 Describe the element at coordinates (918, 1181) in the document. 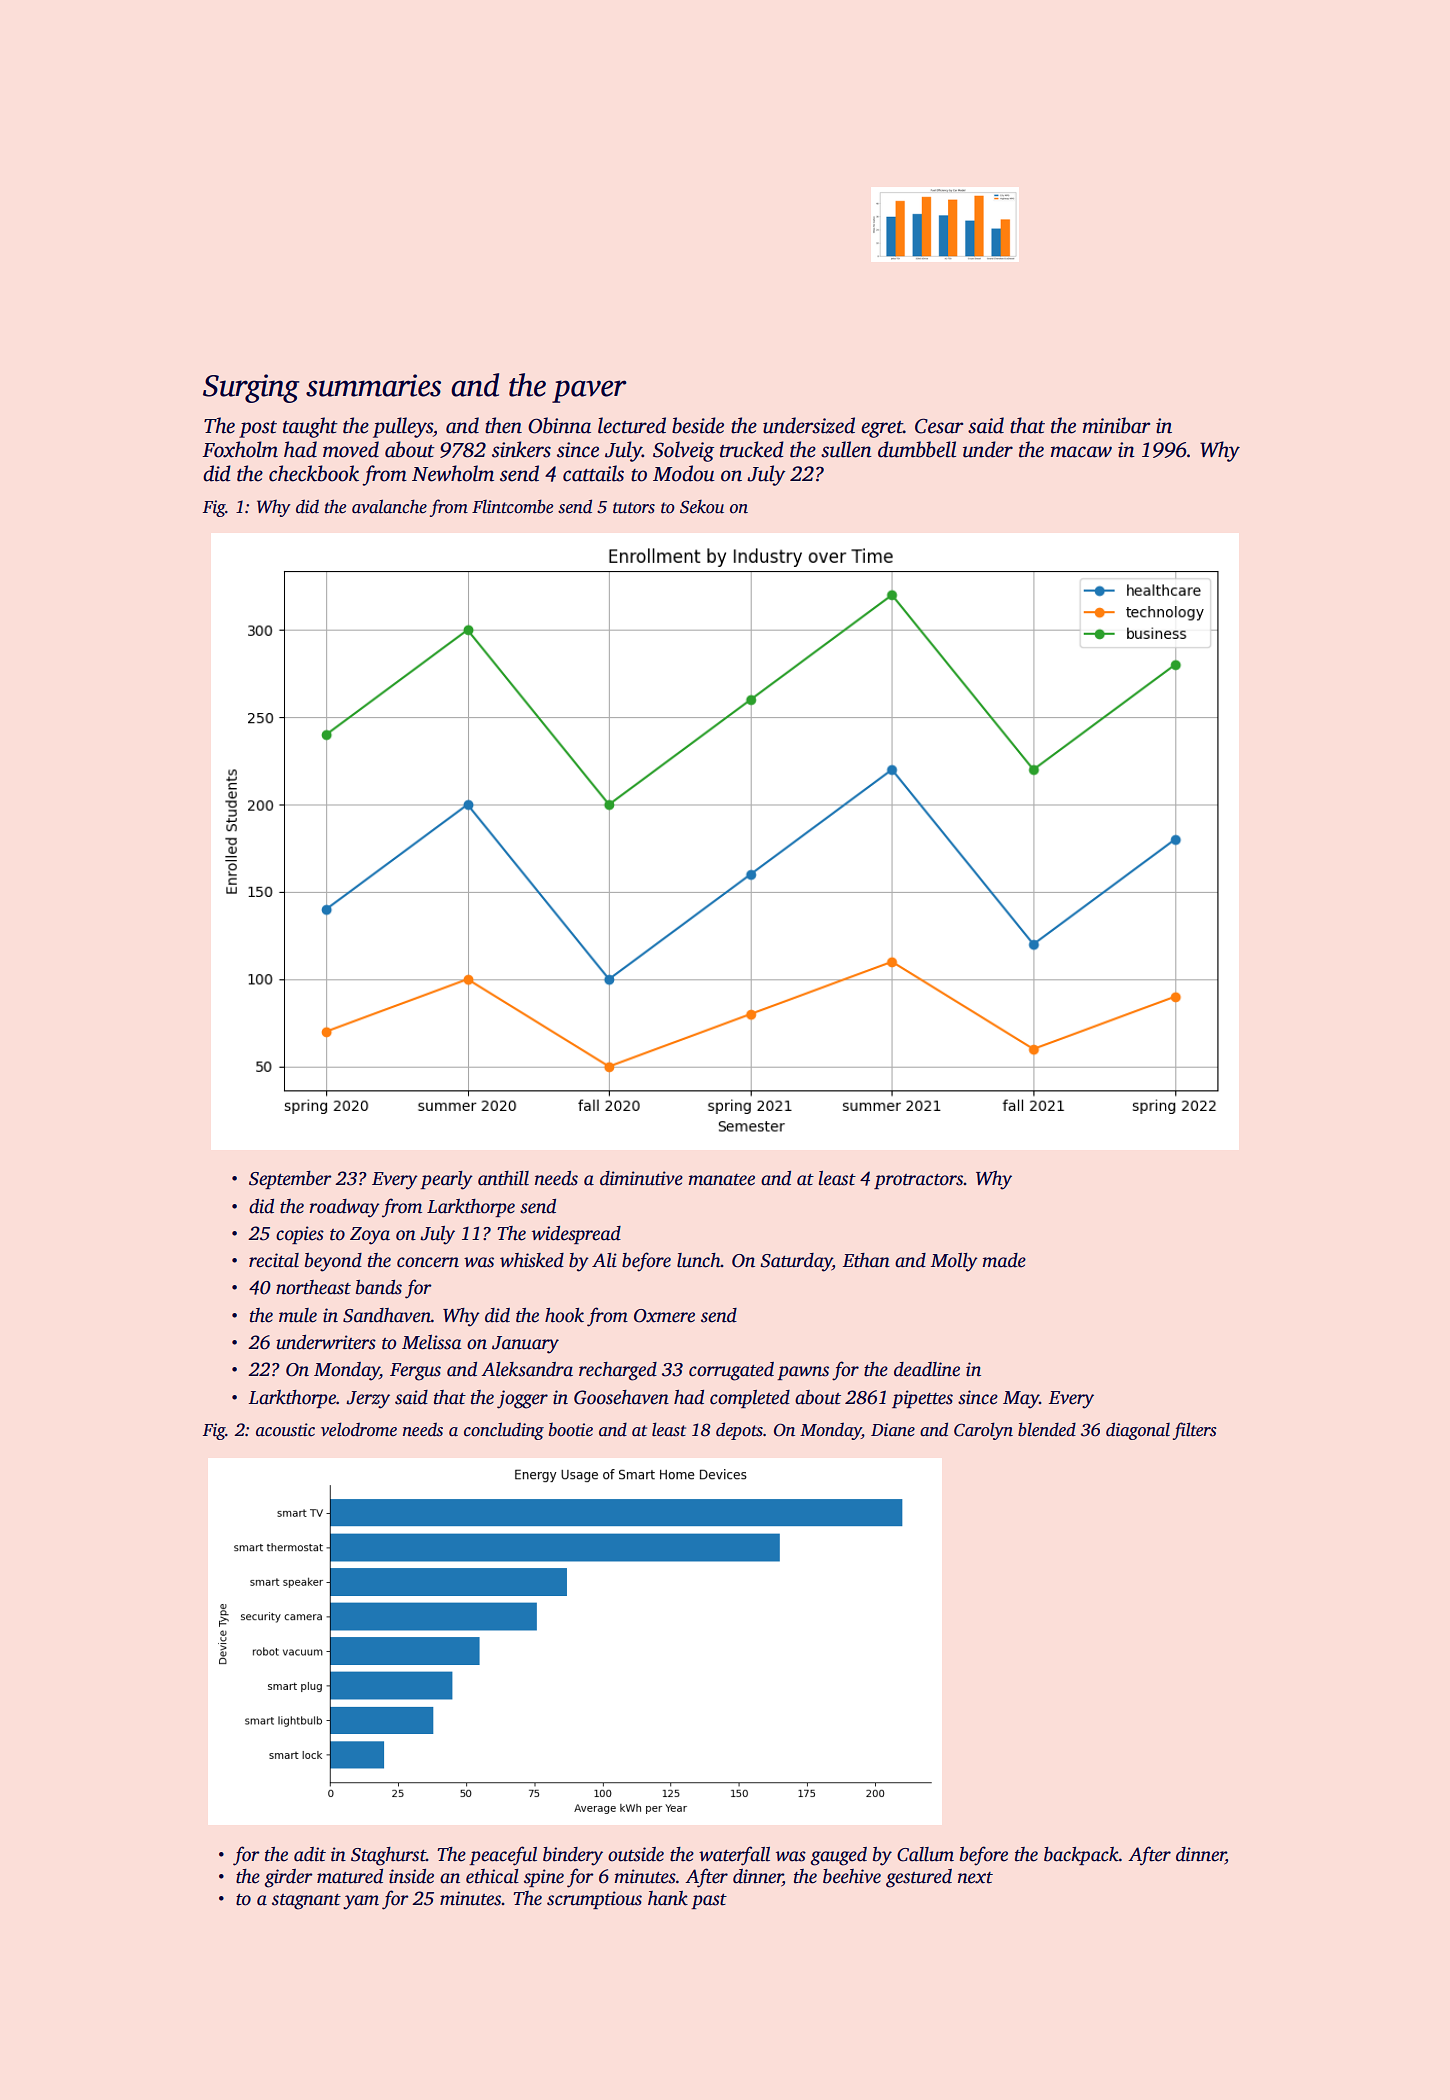

I see `protractors` at that location.
